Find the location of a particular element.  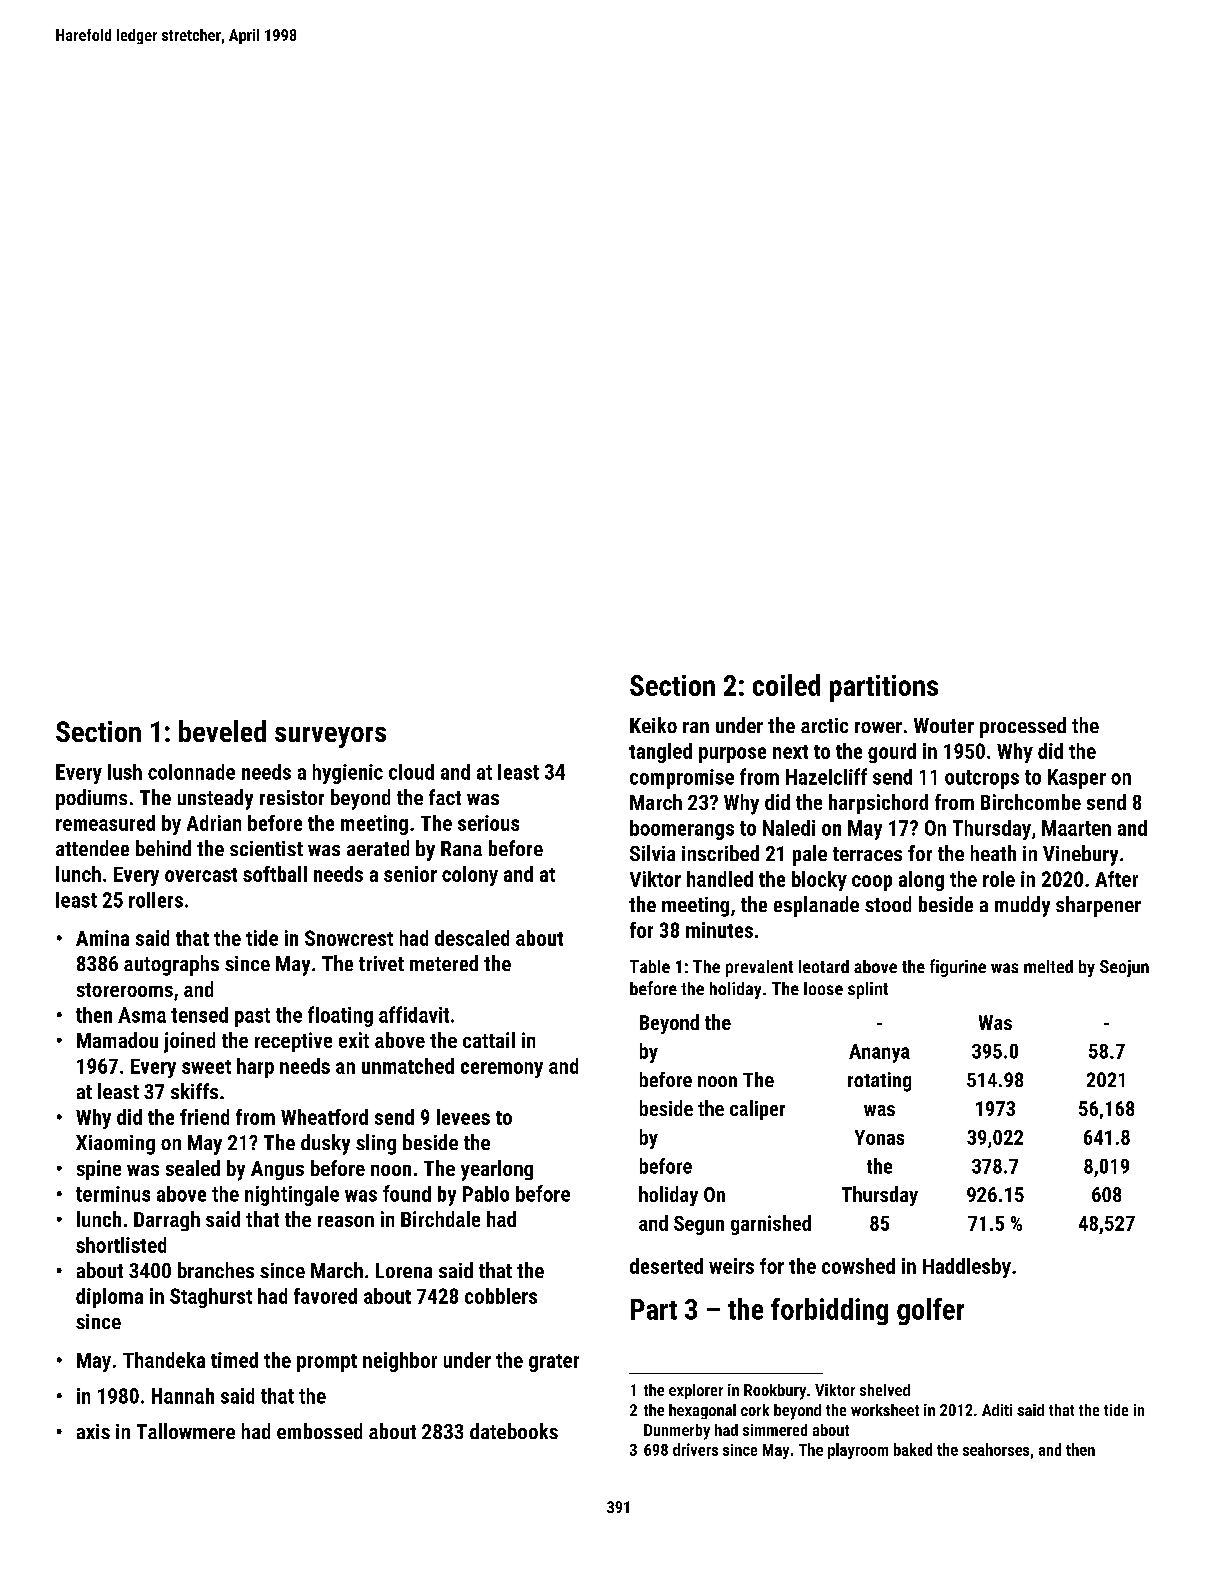

axis is located at coordinates (93, 1431).
